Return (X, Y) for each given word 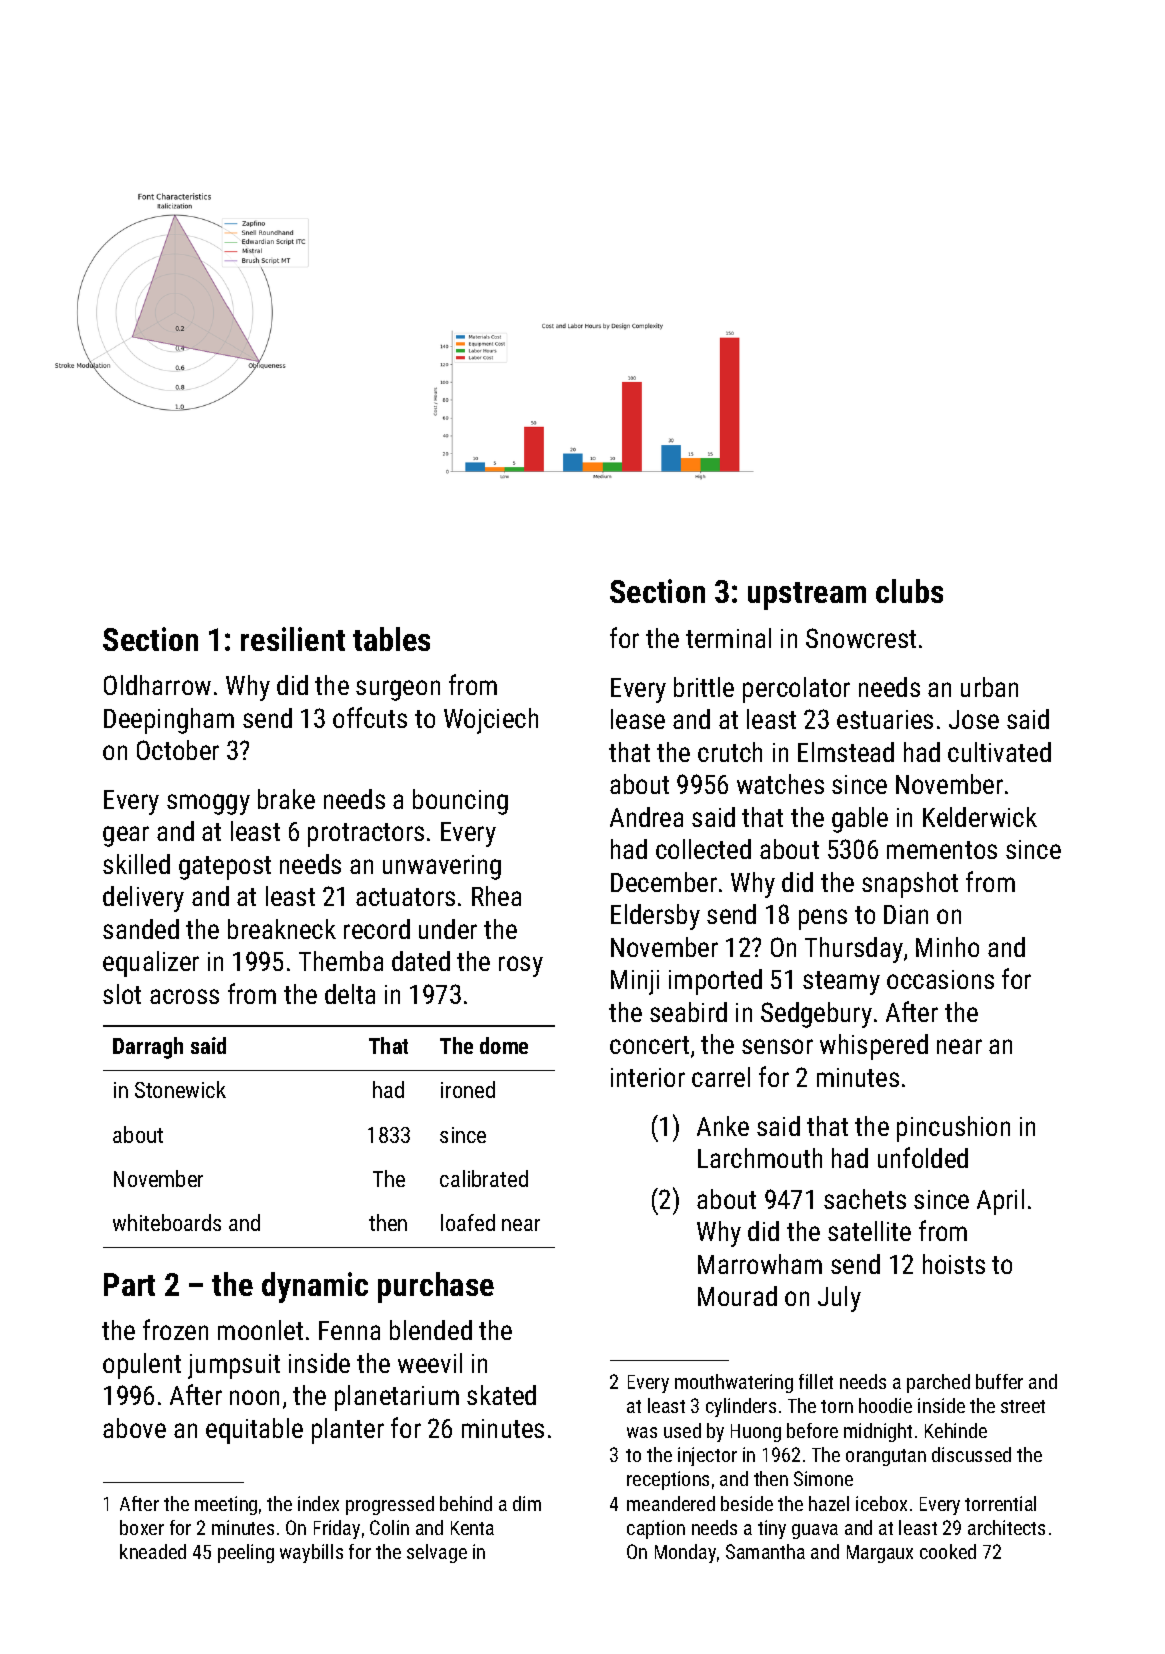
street (1023, 1406)
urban (989, 687)
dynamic (315, 1287)
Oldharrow (157, 685)
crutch (730, 752)
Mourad (737, 1296)
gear (126, 836)
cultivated (999, 752)
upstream (807, 596)
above (134, 1428)
